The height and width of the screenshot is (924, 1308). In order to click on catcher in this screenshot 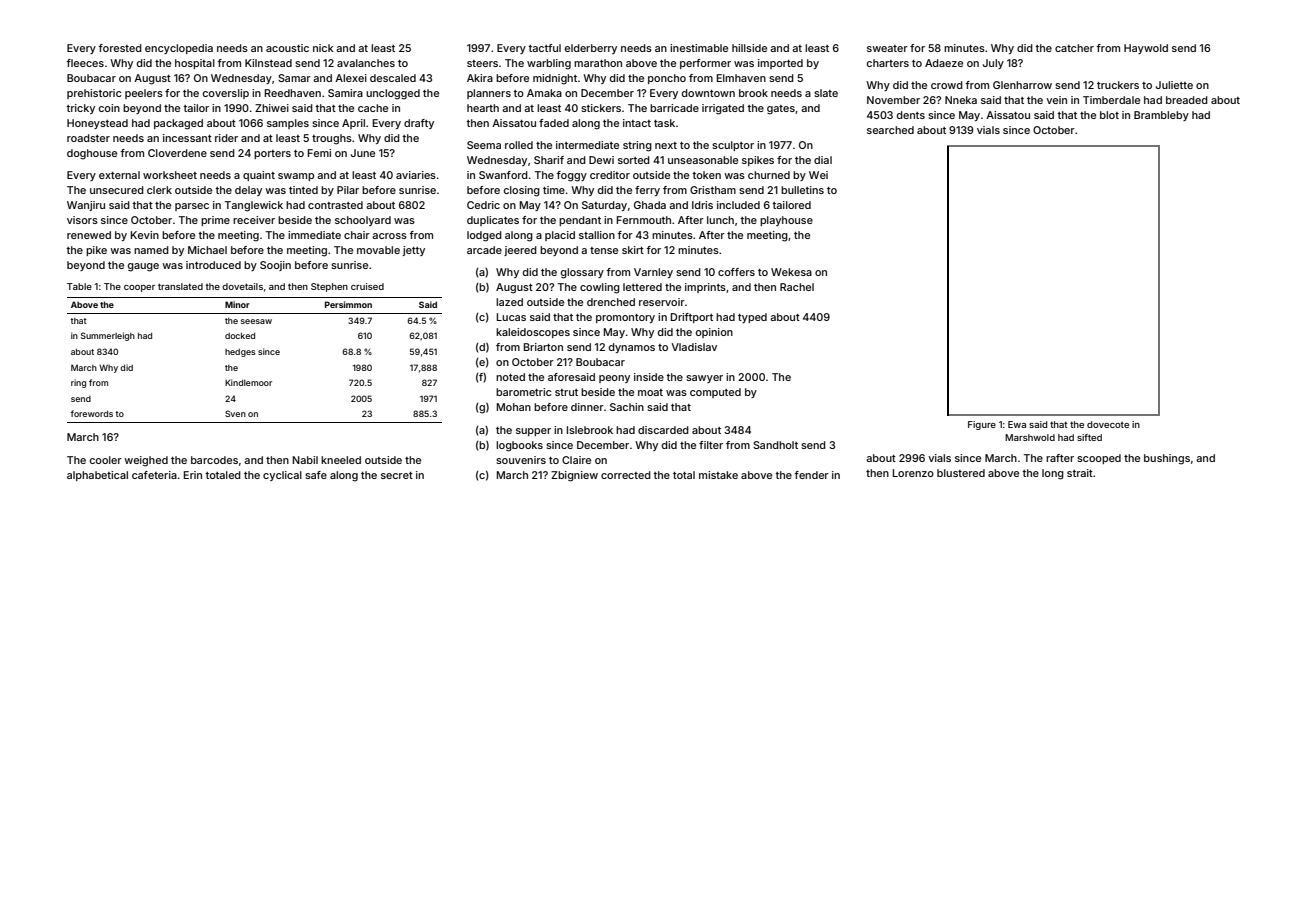, I will do `click(1074, 48)`.
